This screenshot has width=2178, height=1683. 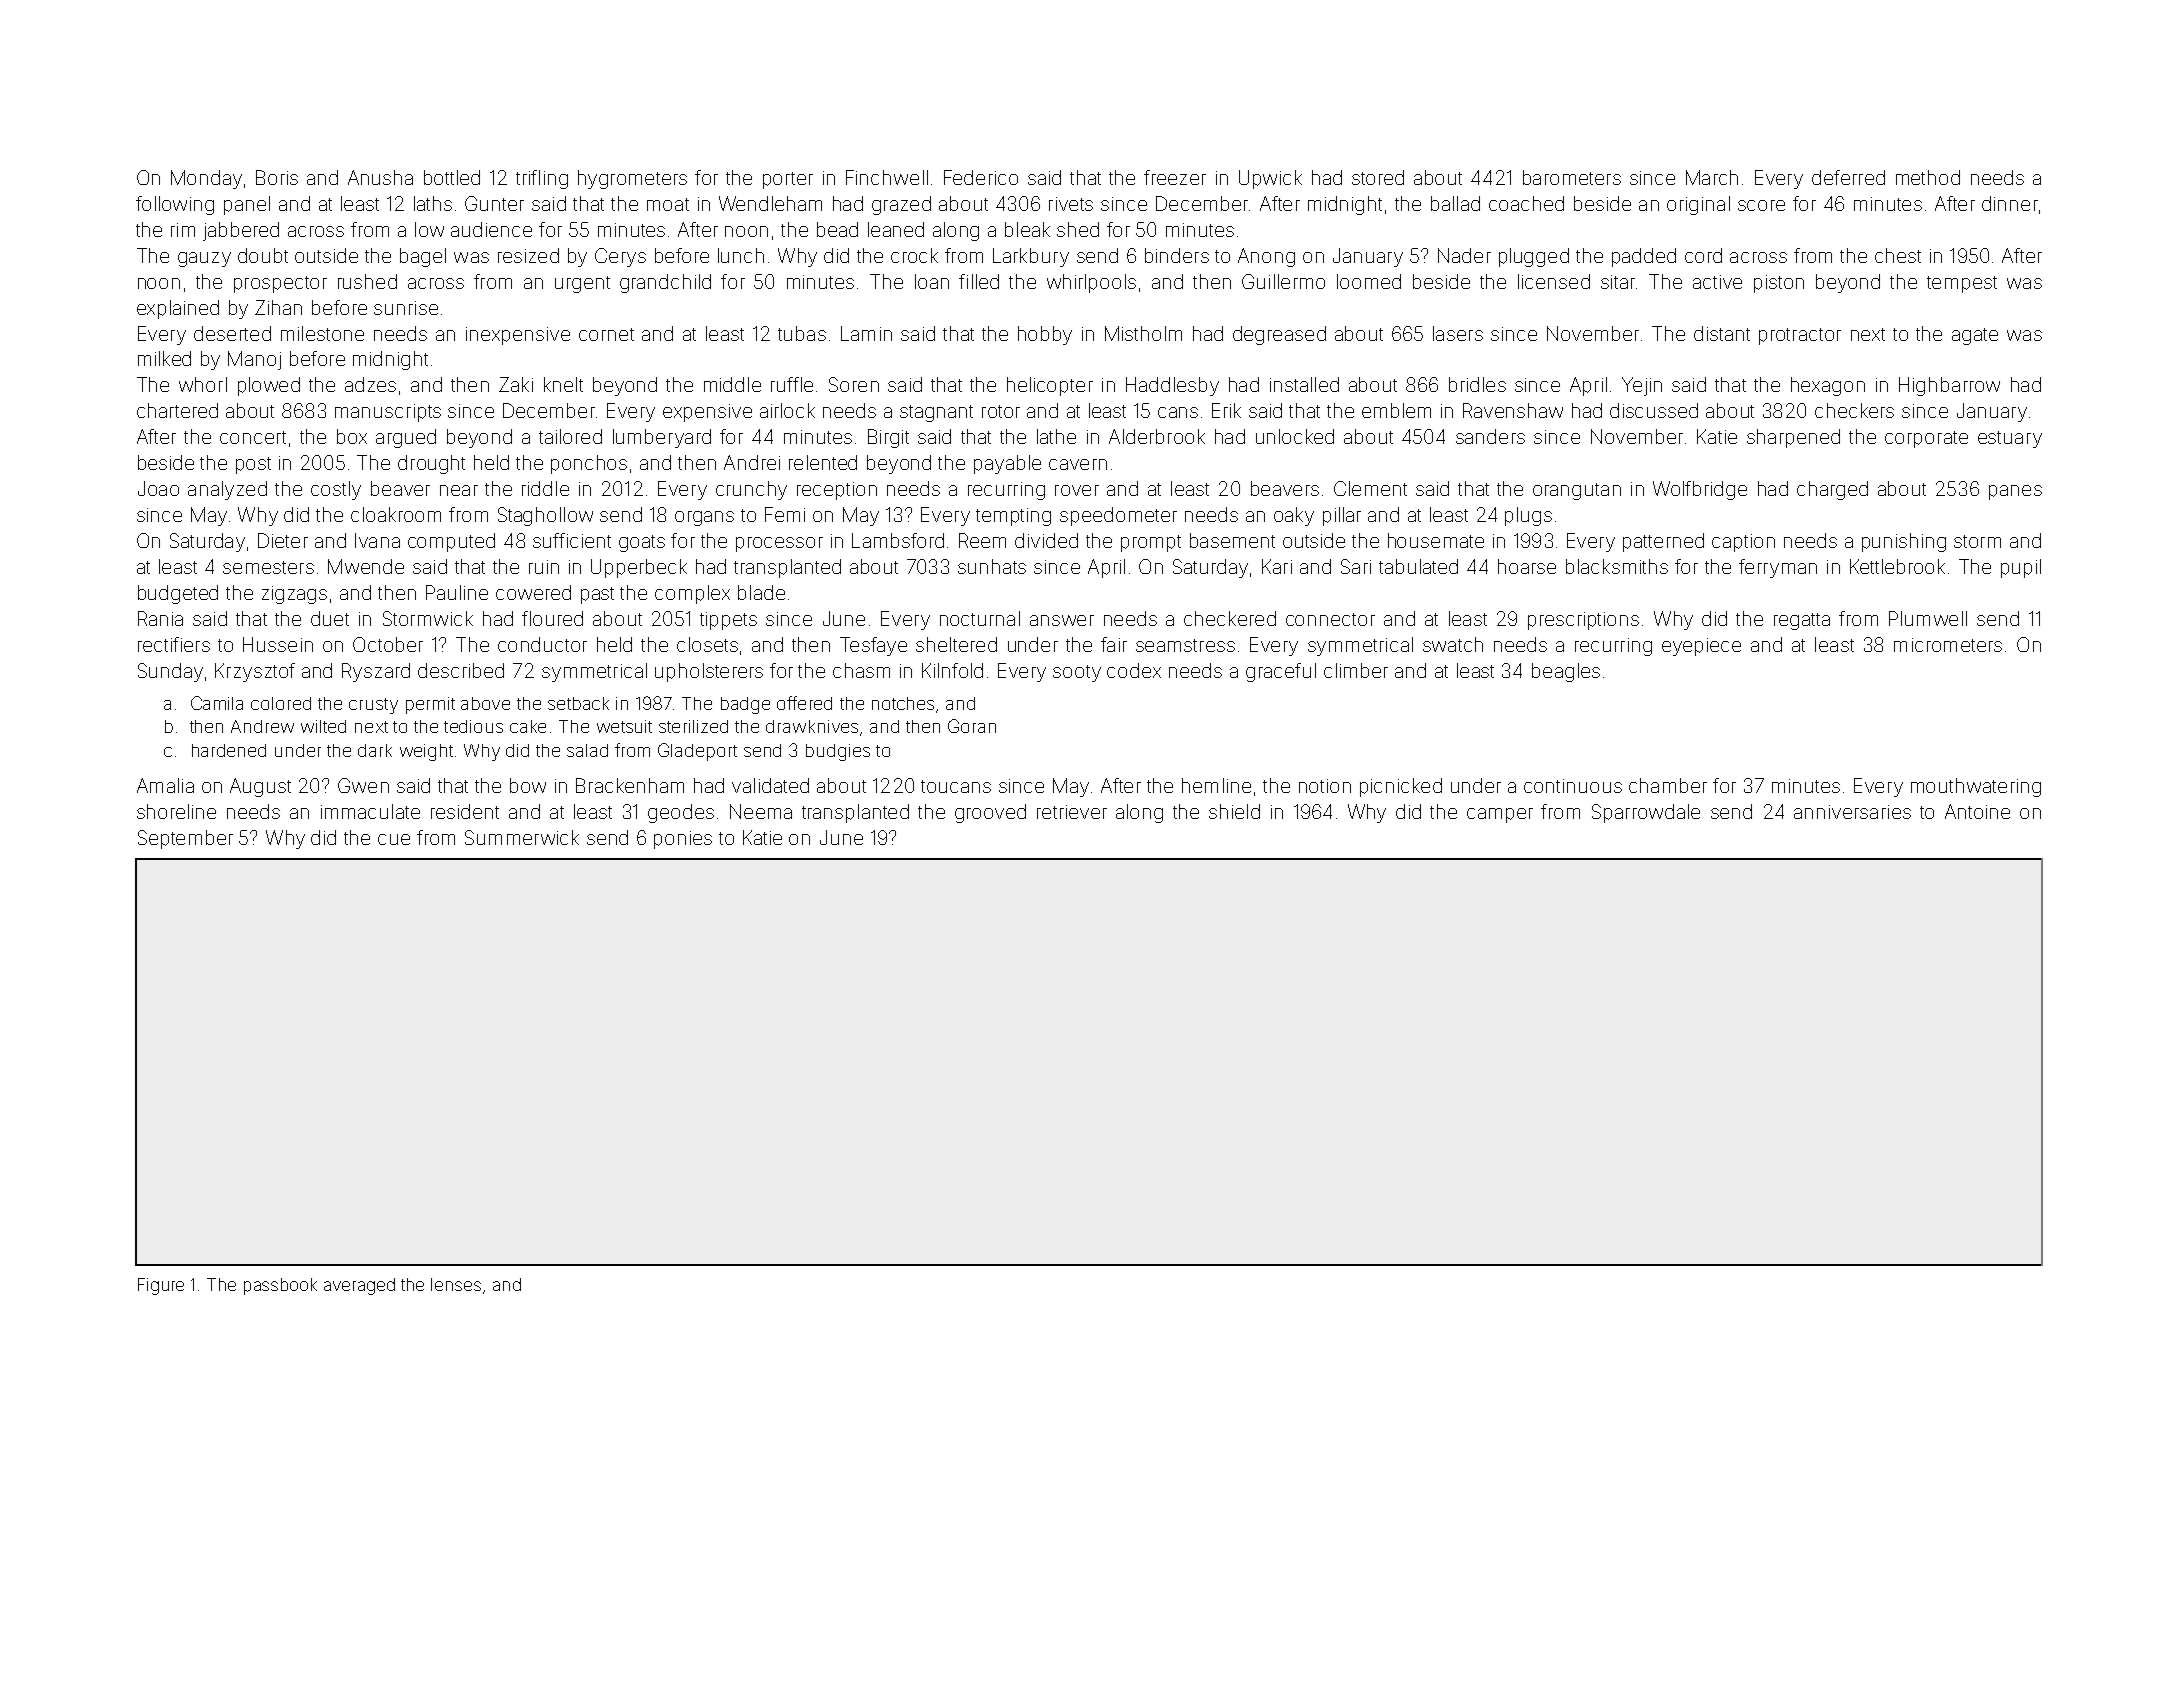 What do you see at coordinates (1566, 672) in the screenshot?
I see `beagles` at bounding box center [1566, 672].
